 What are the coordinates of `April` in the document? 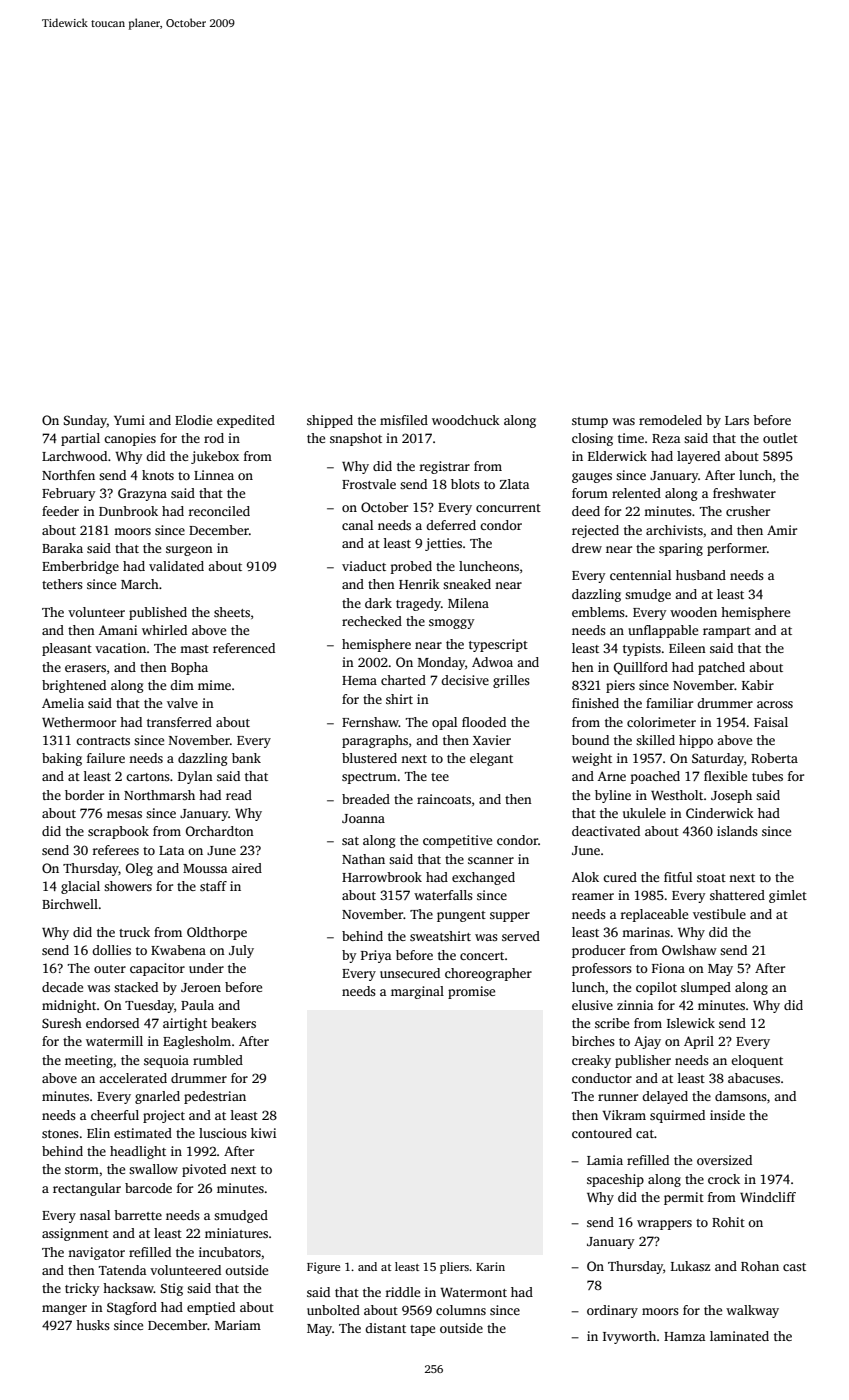 It's located at (699, 1042).
